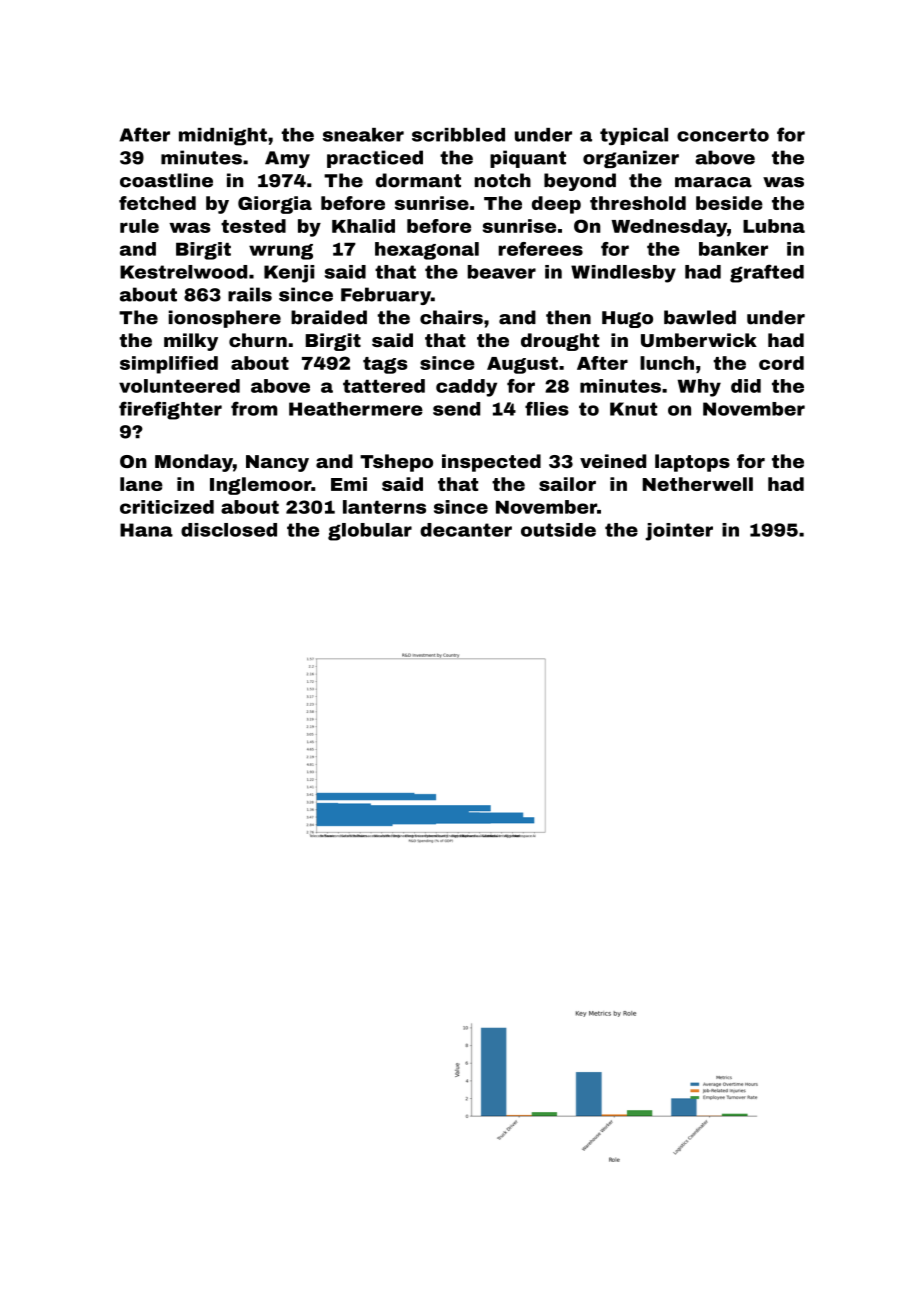 This page has width=924, height=1311. What do you see at coordinates (223, 137) in the page?
I see `midnight` at bounding box center [223, 137].
